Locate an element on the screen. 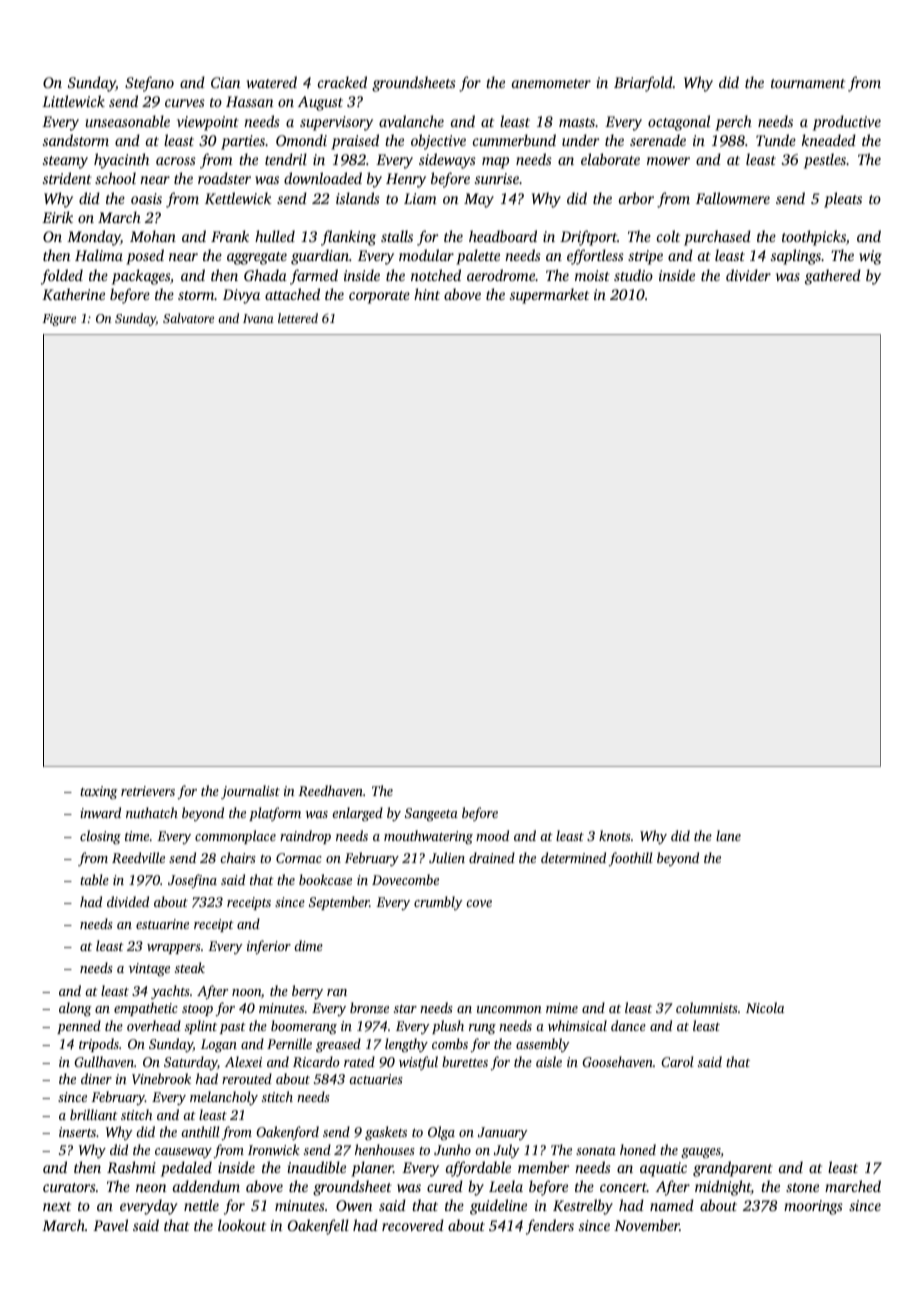 This screenshot has width=924, height=1308. gathered is located at coordinates (833, 277).
